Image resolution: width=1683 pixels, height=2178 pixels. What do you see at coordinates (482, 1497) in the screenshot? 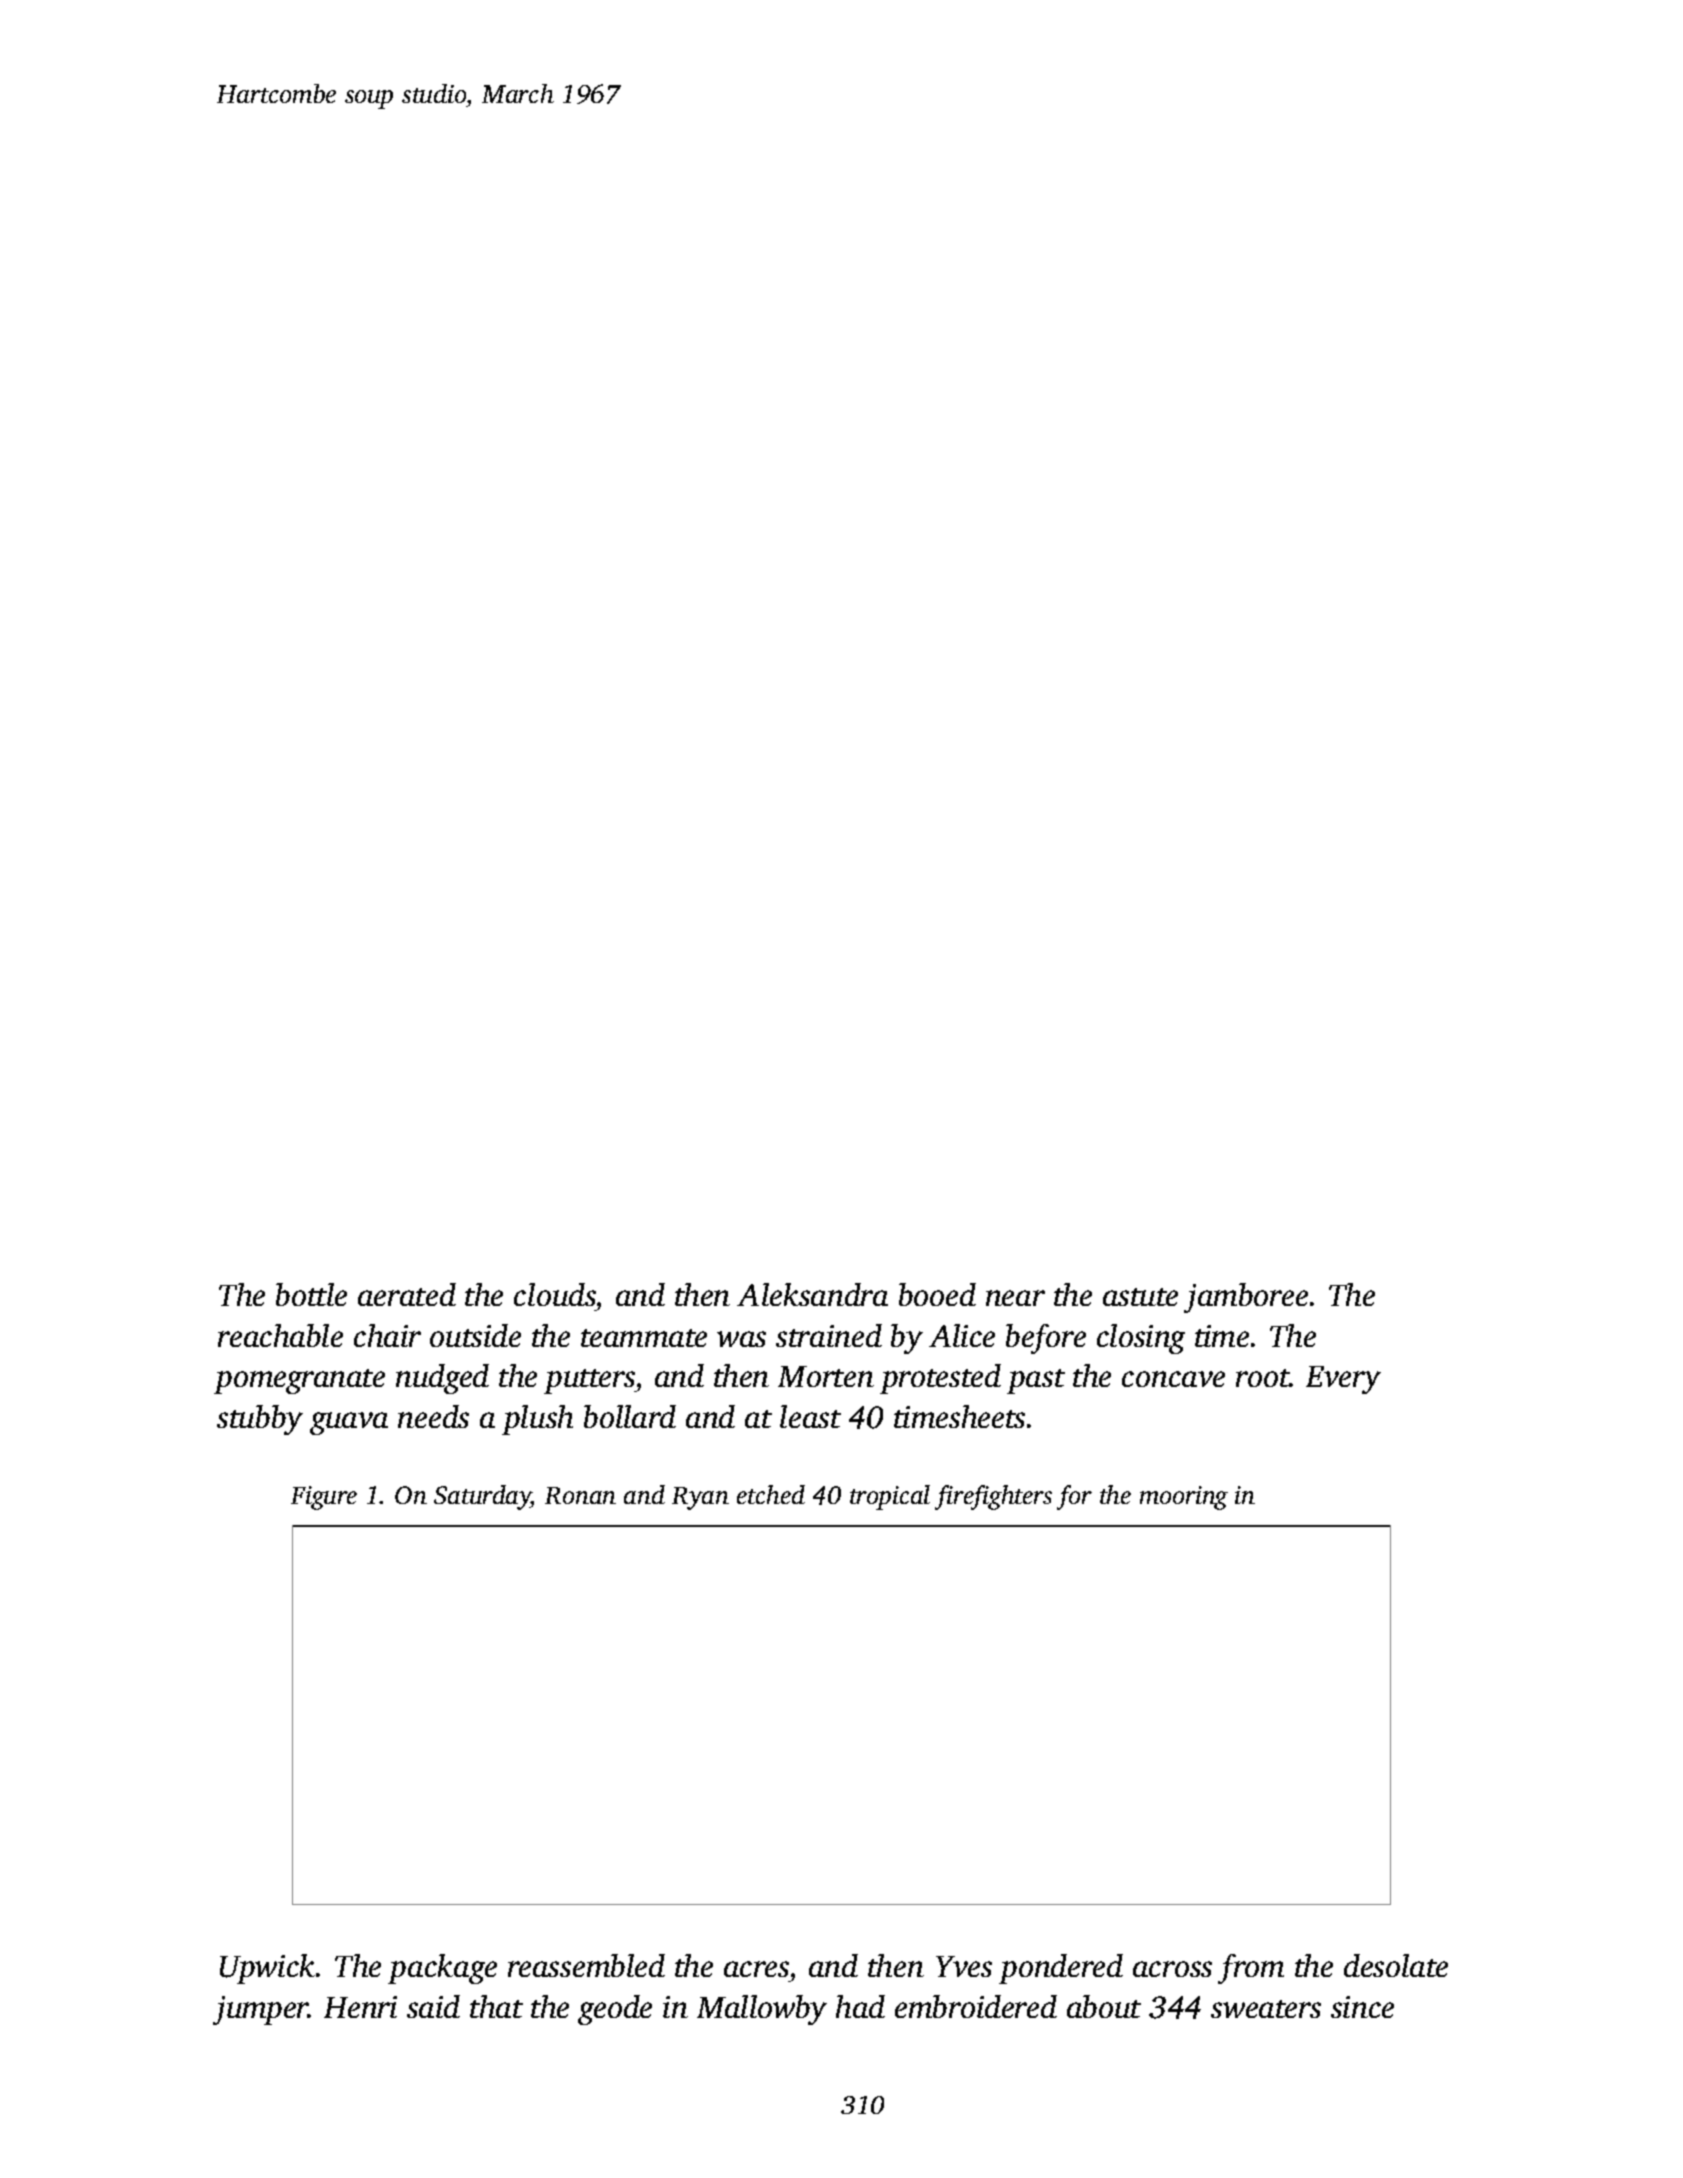
I see `Saturday` at bounding box center [482, 1497].
